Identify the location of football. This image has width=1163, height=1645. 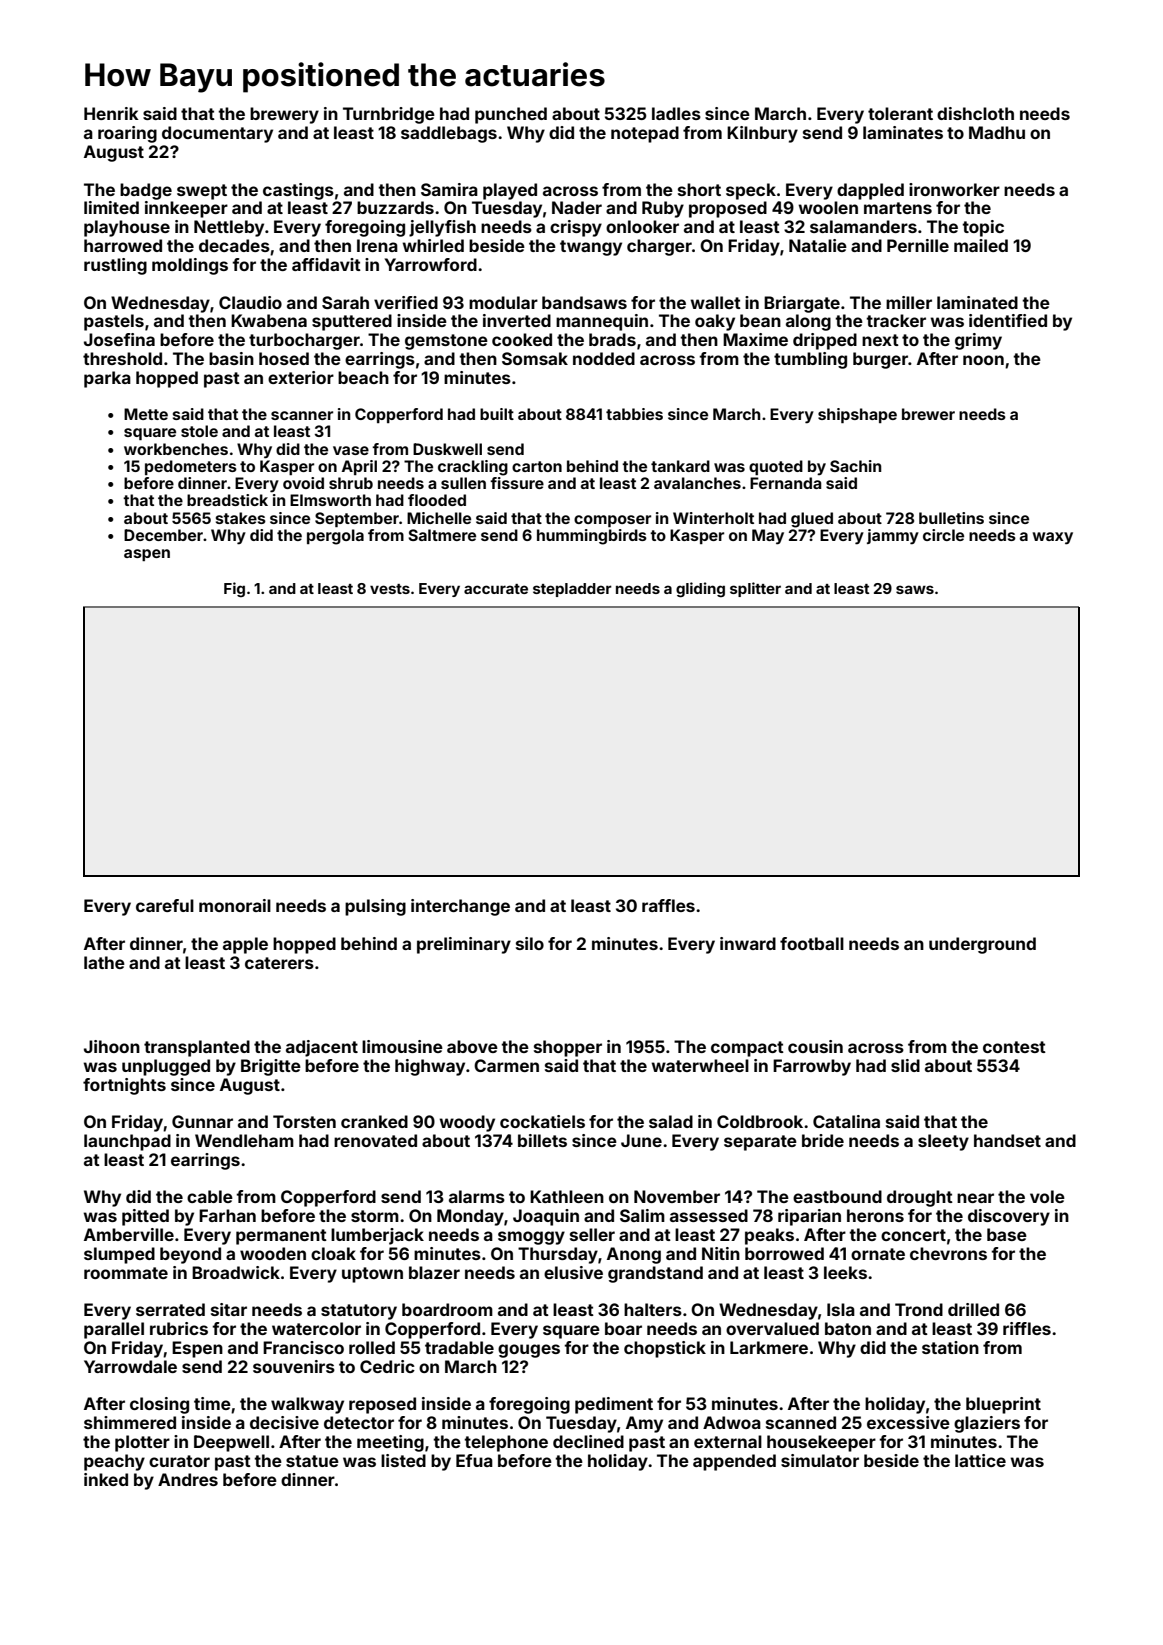
(812, 943).
